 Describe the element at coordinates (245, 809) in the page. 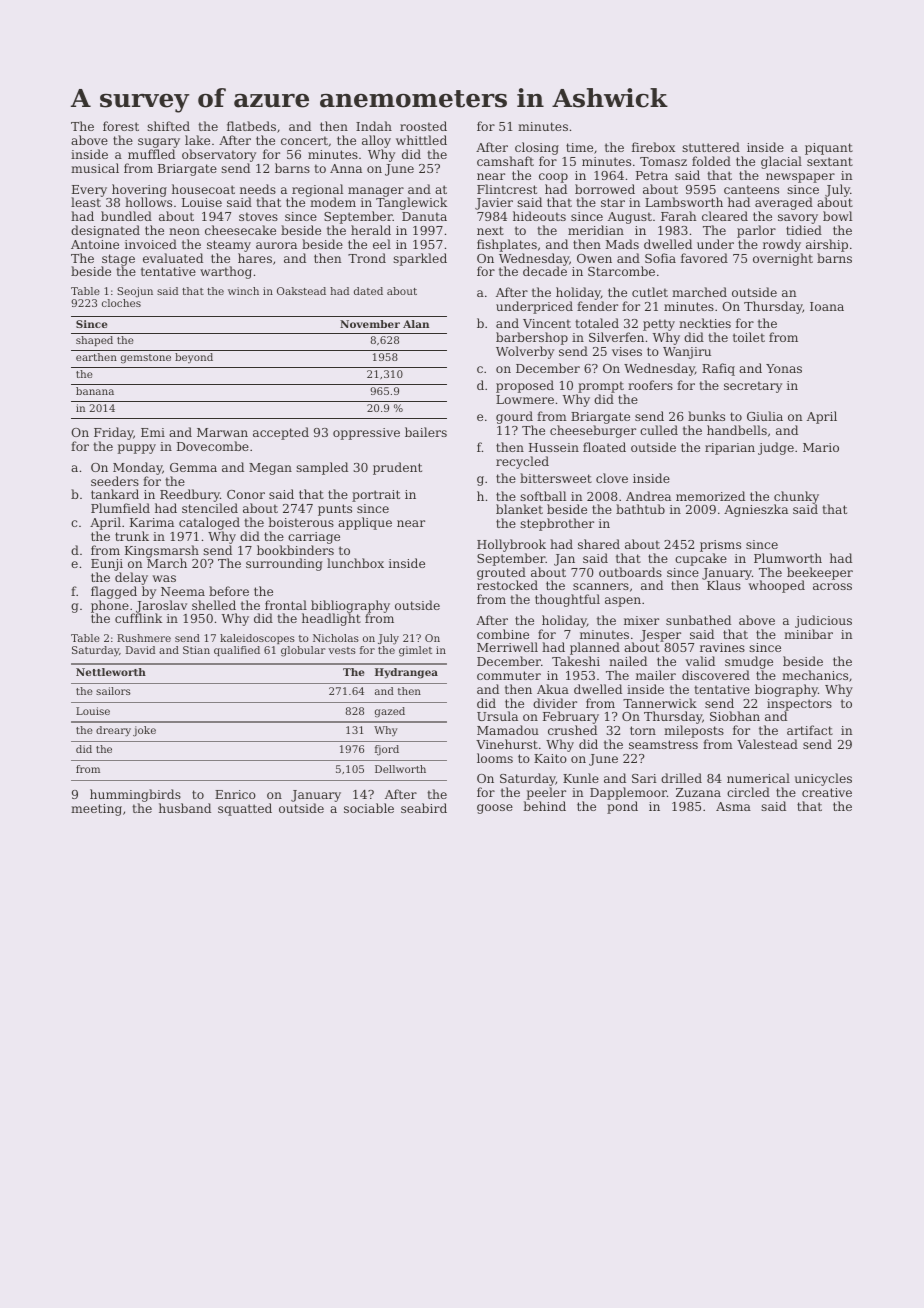

I see `squatted` at that location.
